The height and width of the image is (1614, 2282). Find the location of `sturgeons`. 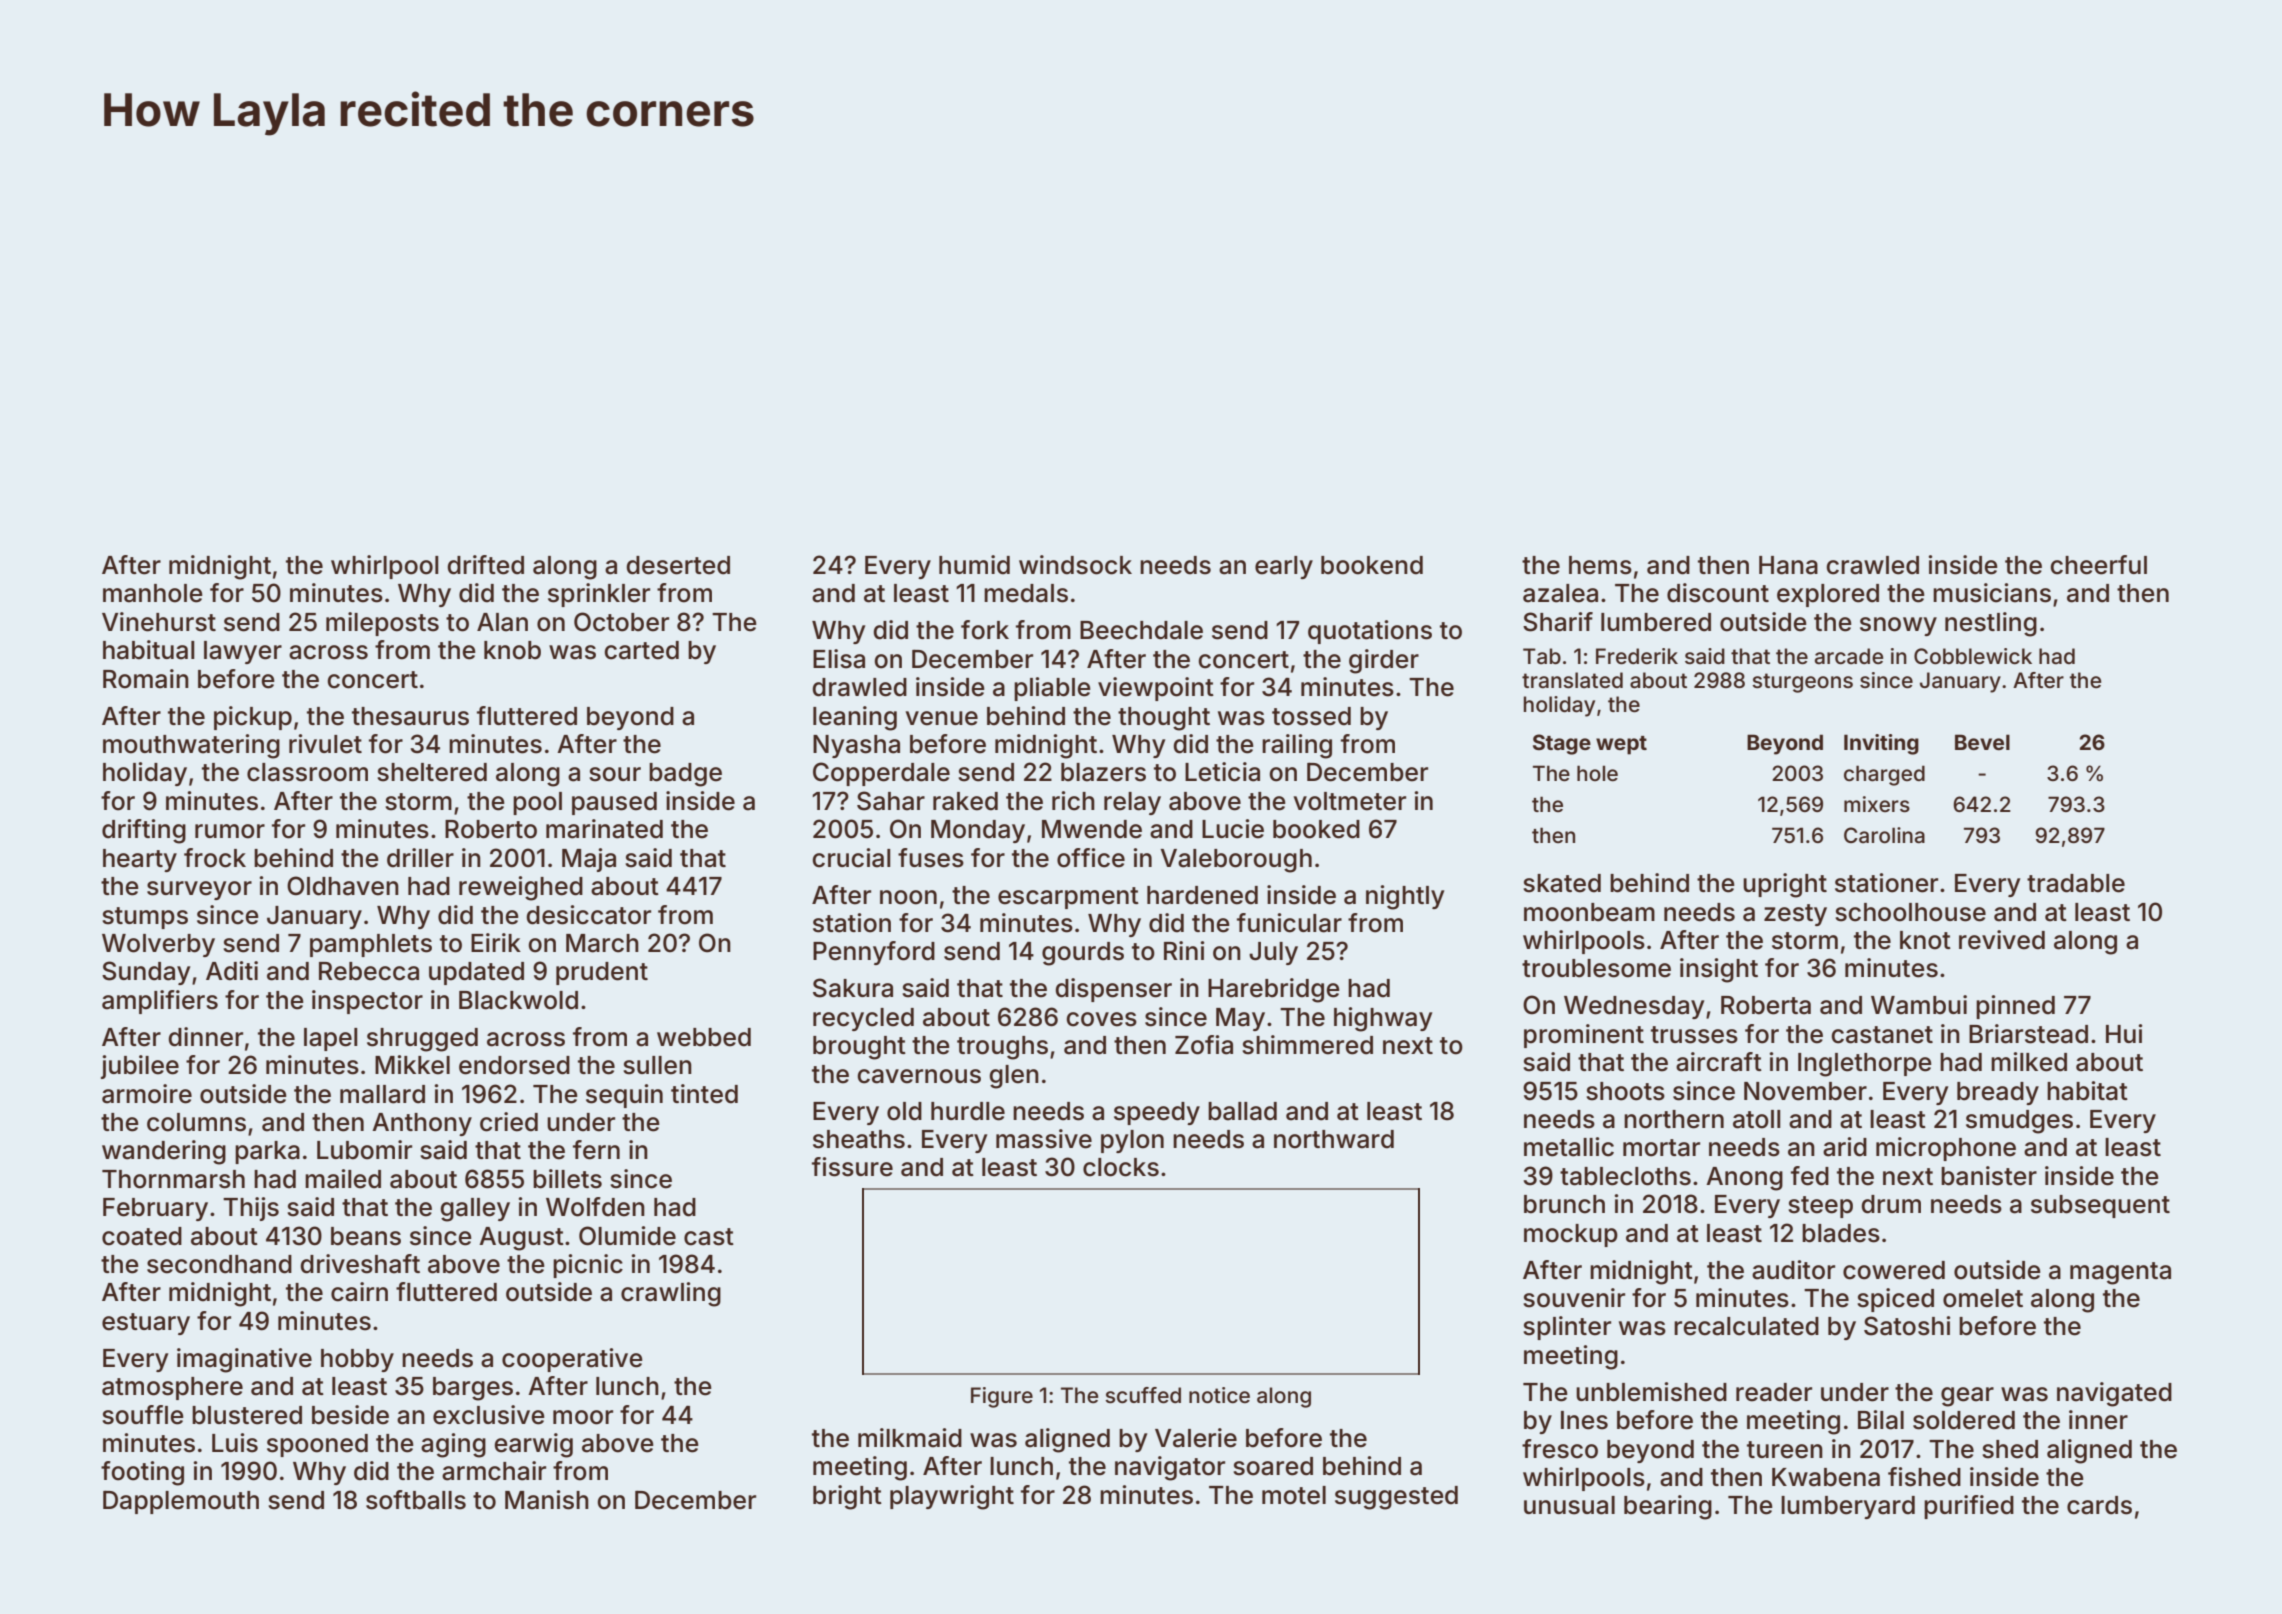

sturgeons is located at coordinates (1802, 683).
